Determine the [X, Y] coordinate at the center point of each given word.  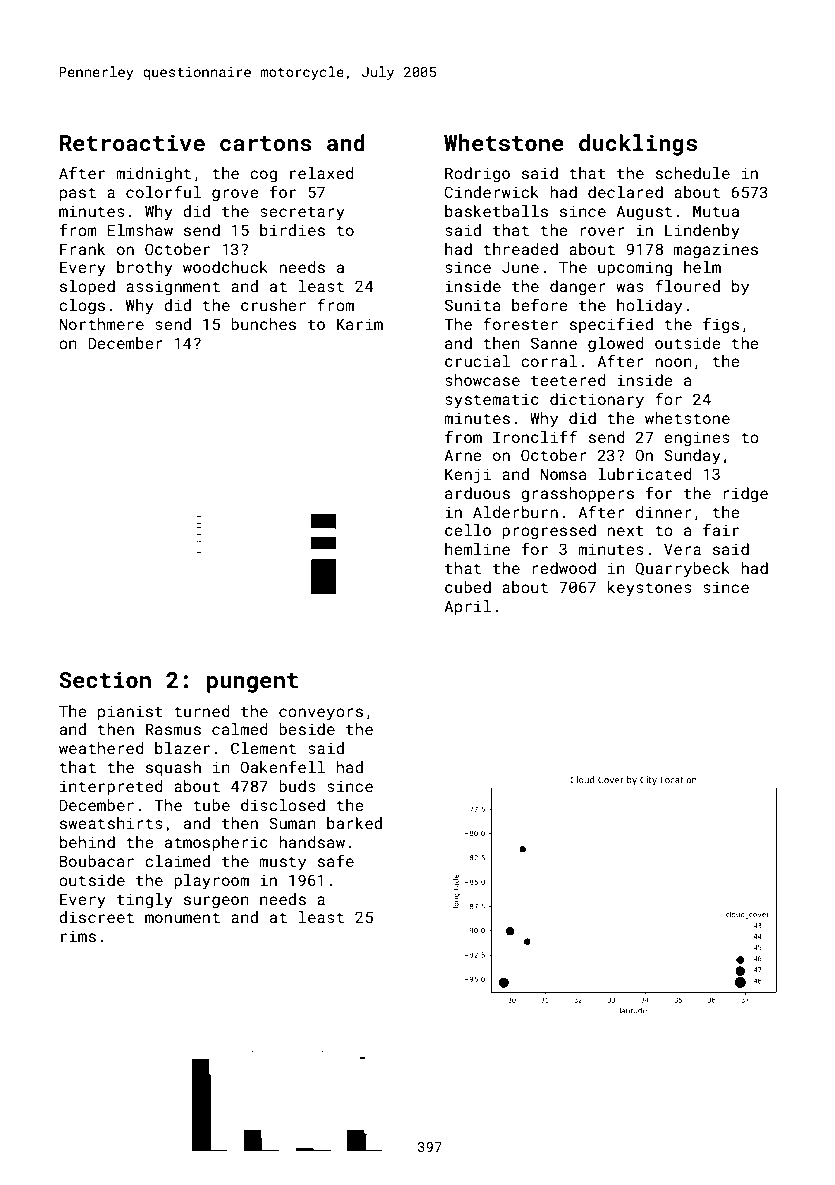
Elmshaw [140, 230]
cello [468, 530]
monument [182, 917]
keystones [649, 589]
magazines [716, 251]
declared [625, 192]
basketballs [496, 211]
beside [307, 729]
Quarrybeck [682, 570]
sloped [87, 287]
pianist [130, 712]
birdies [292, 230]
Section [105, 679]
